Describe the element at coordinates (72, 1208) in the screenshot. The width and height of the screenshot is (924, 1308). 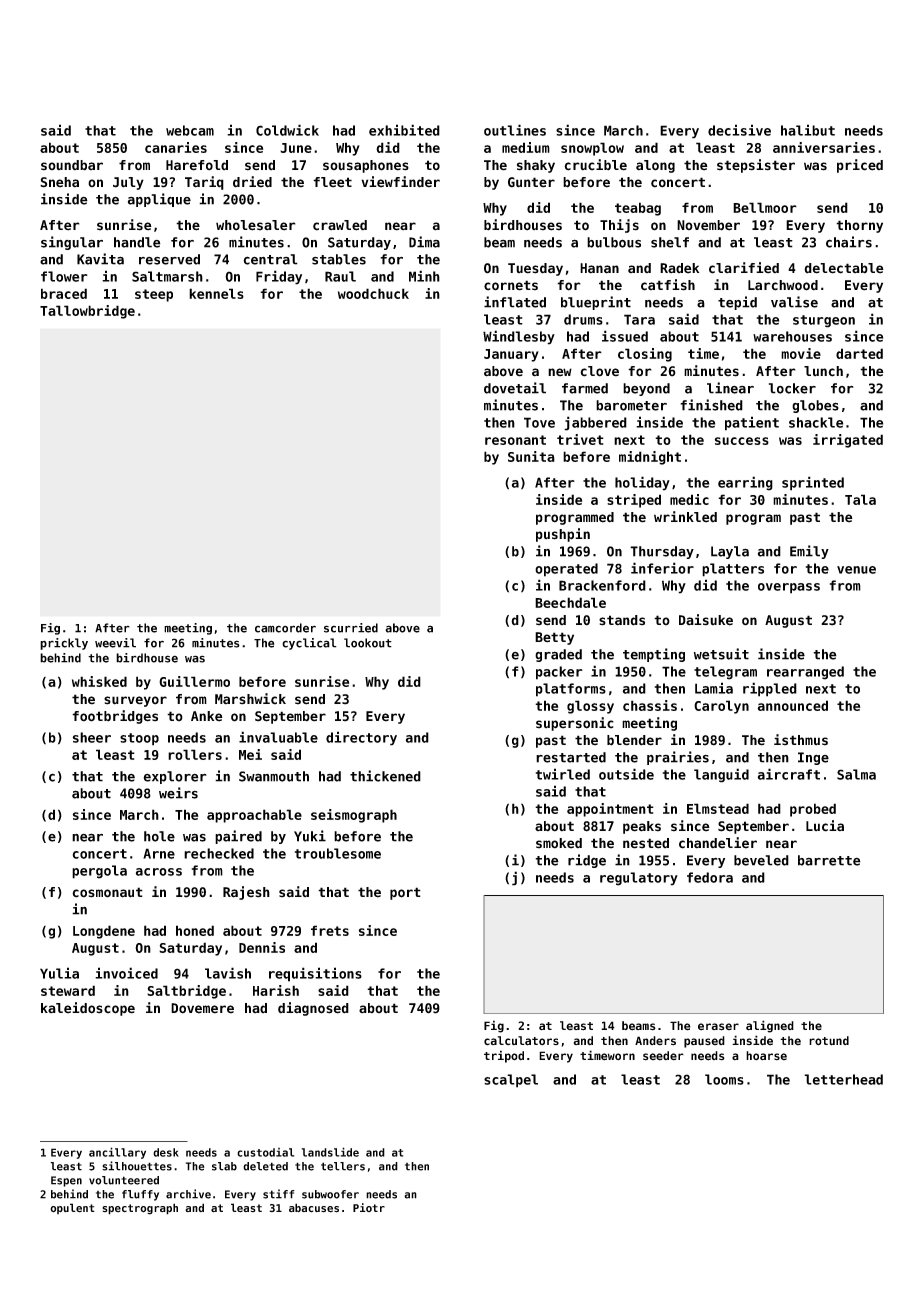
I see `opulent` at that location.
